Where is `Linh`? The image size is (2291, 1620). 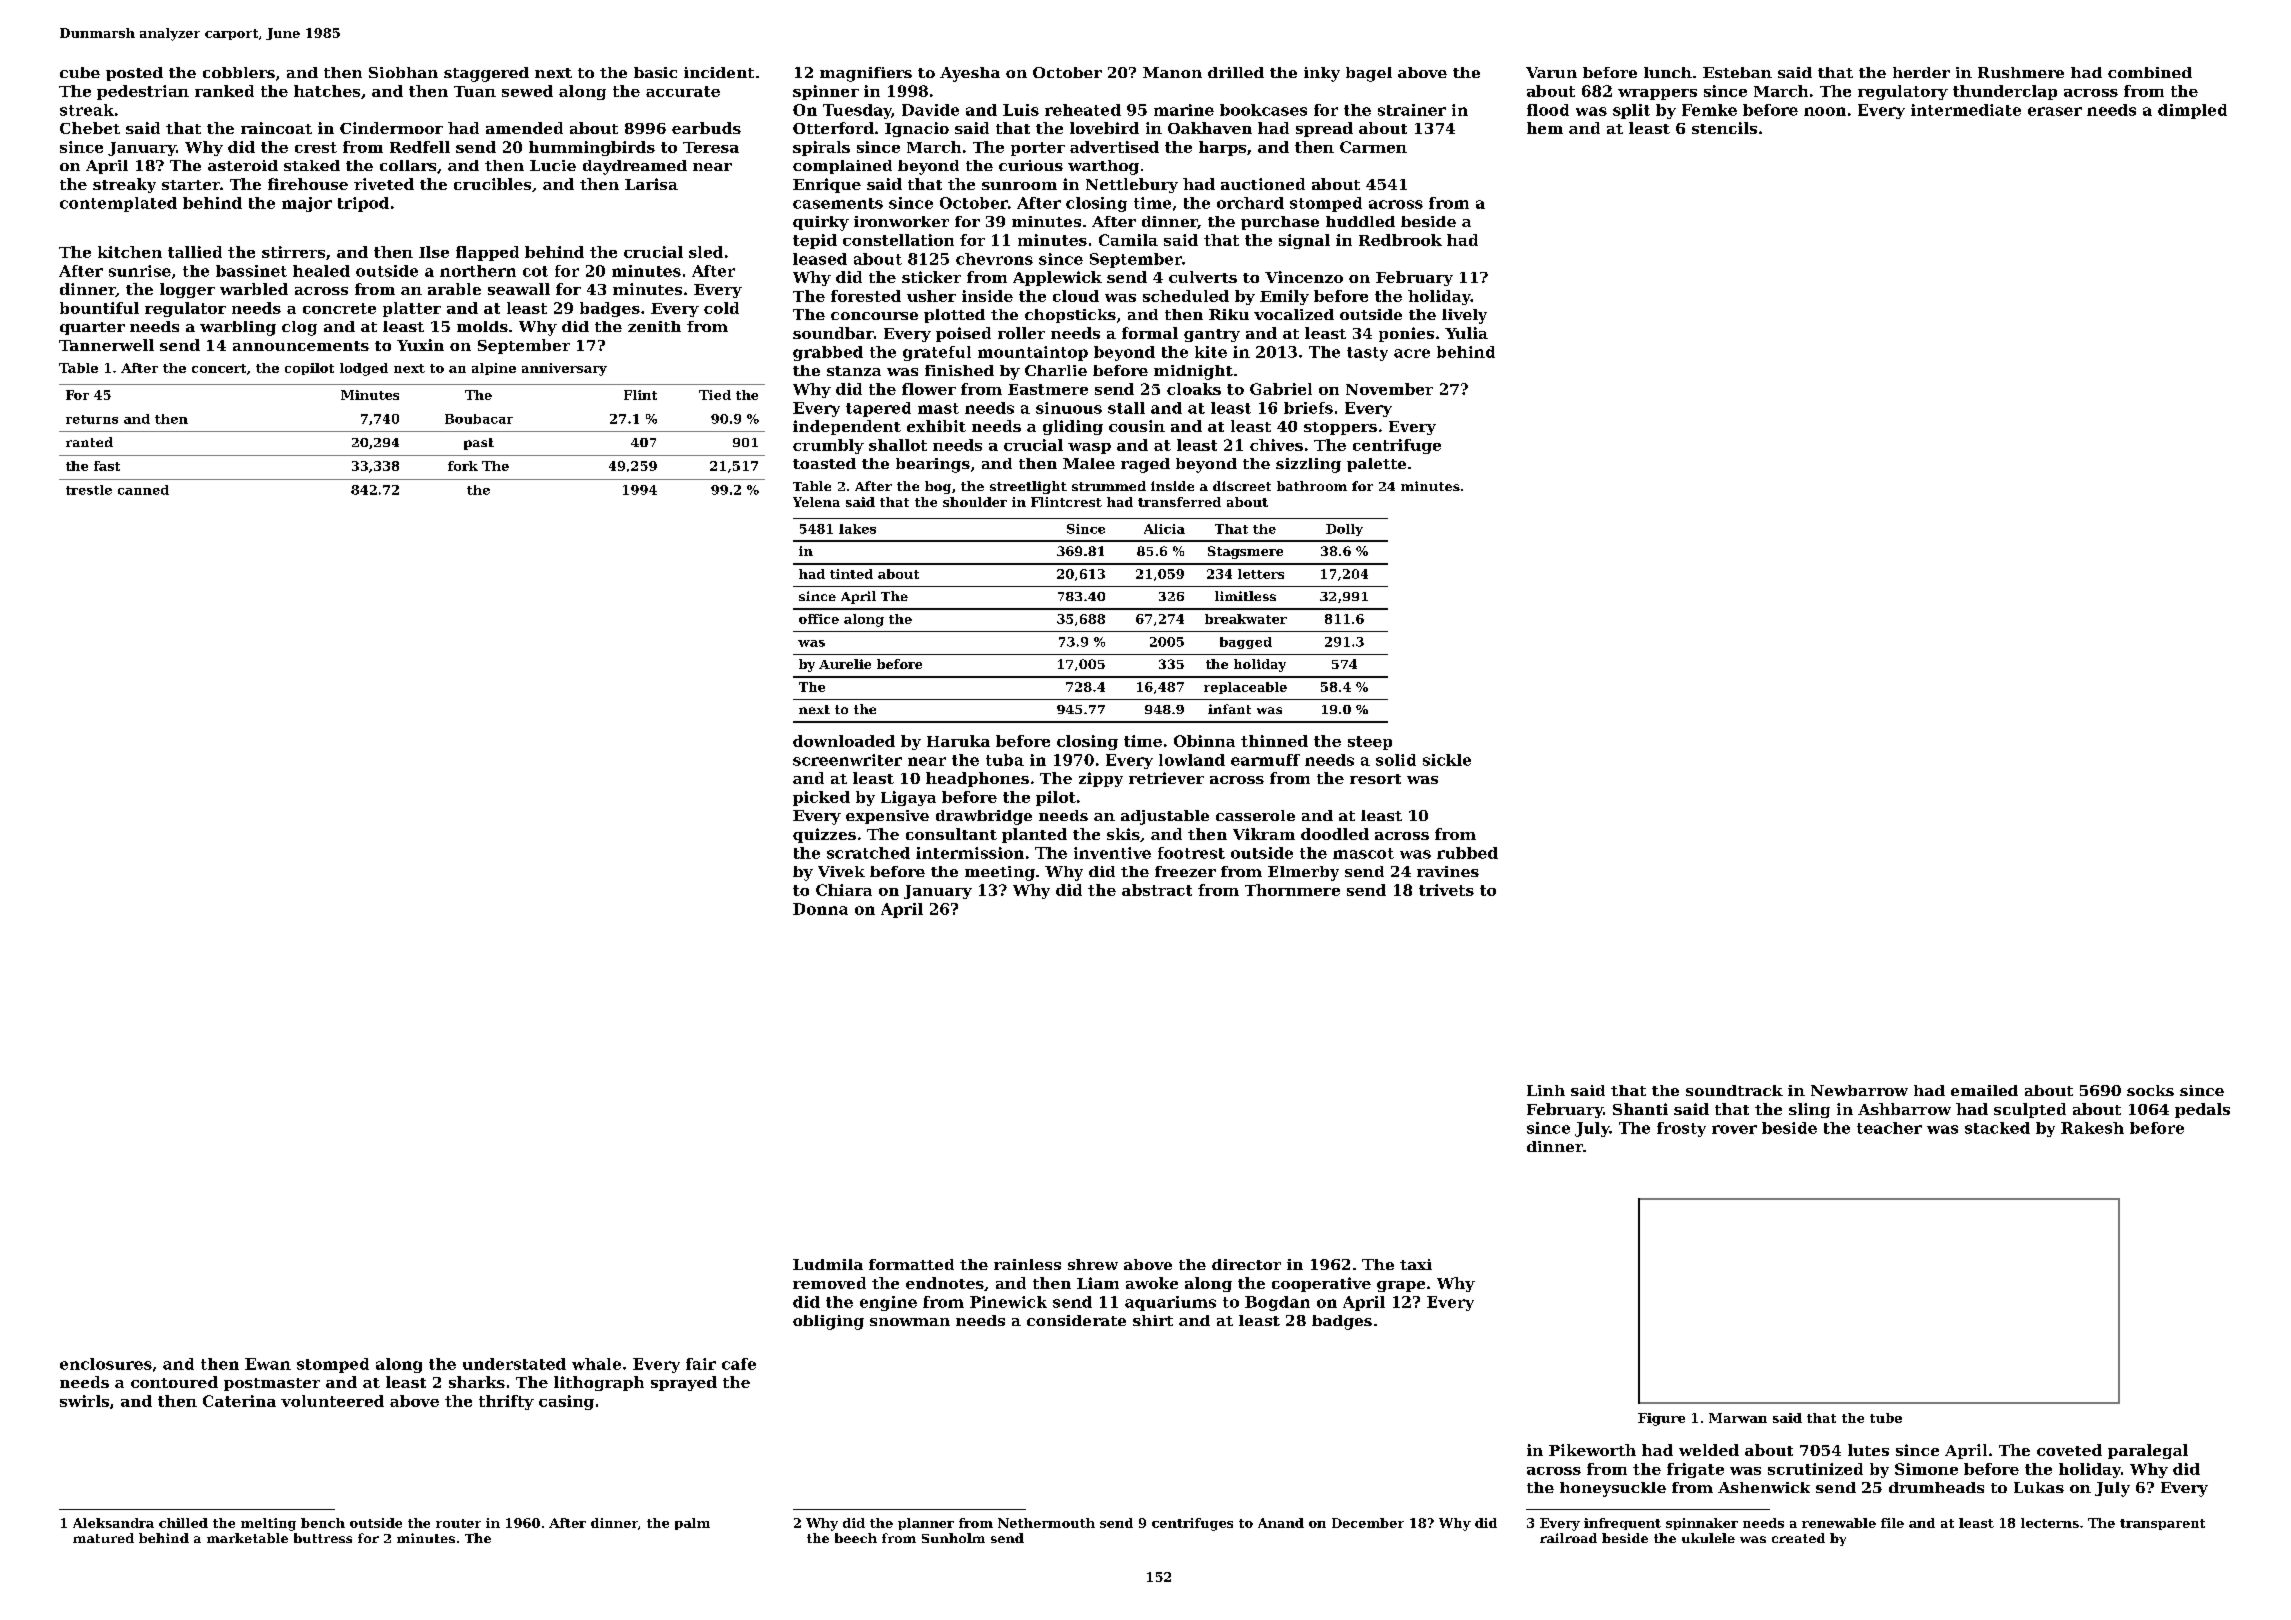
Linh is located at coordinates (1546, 1090).
